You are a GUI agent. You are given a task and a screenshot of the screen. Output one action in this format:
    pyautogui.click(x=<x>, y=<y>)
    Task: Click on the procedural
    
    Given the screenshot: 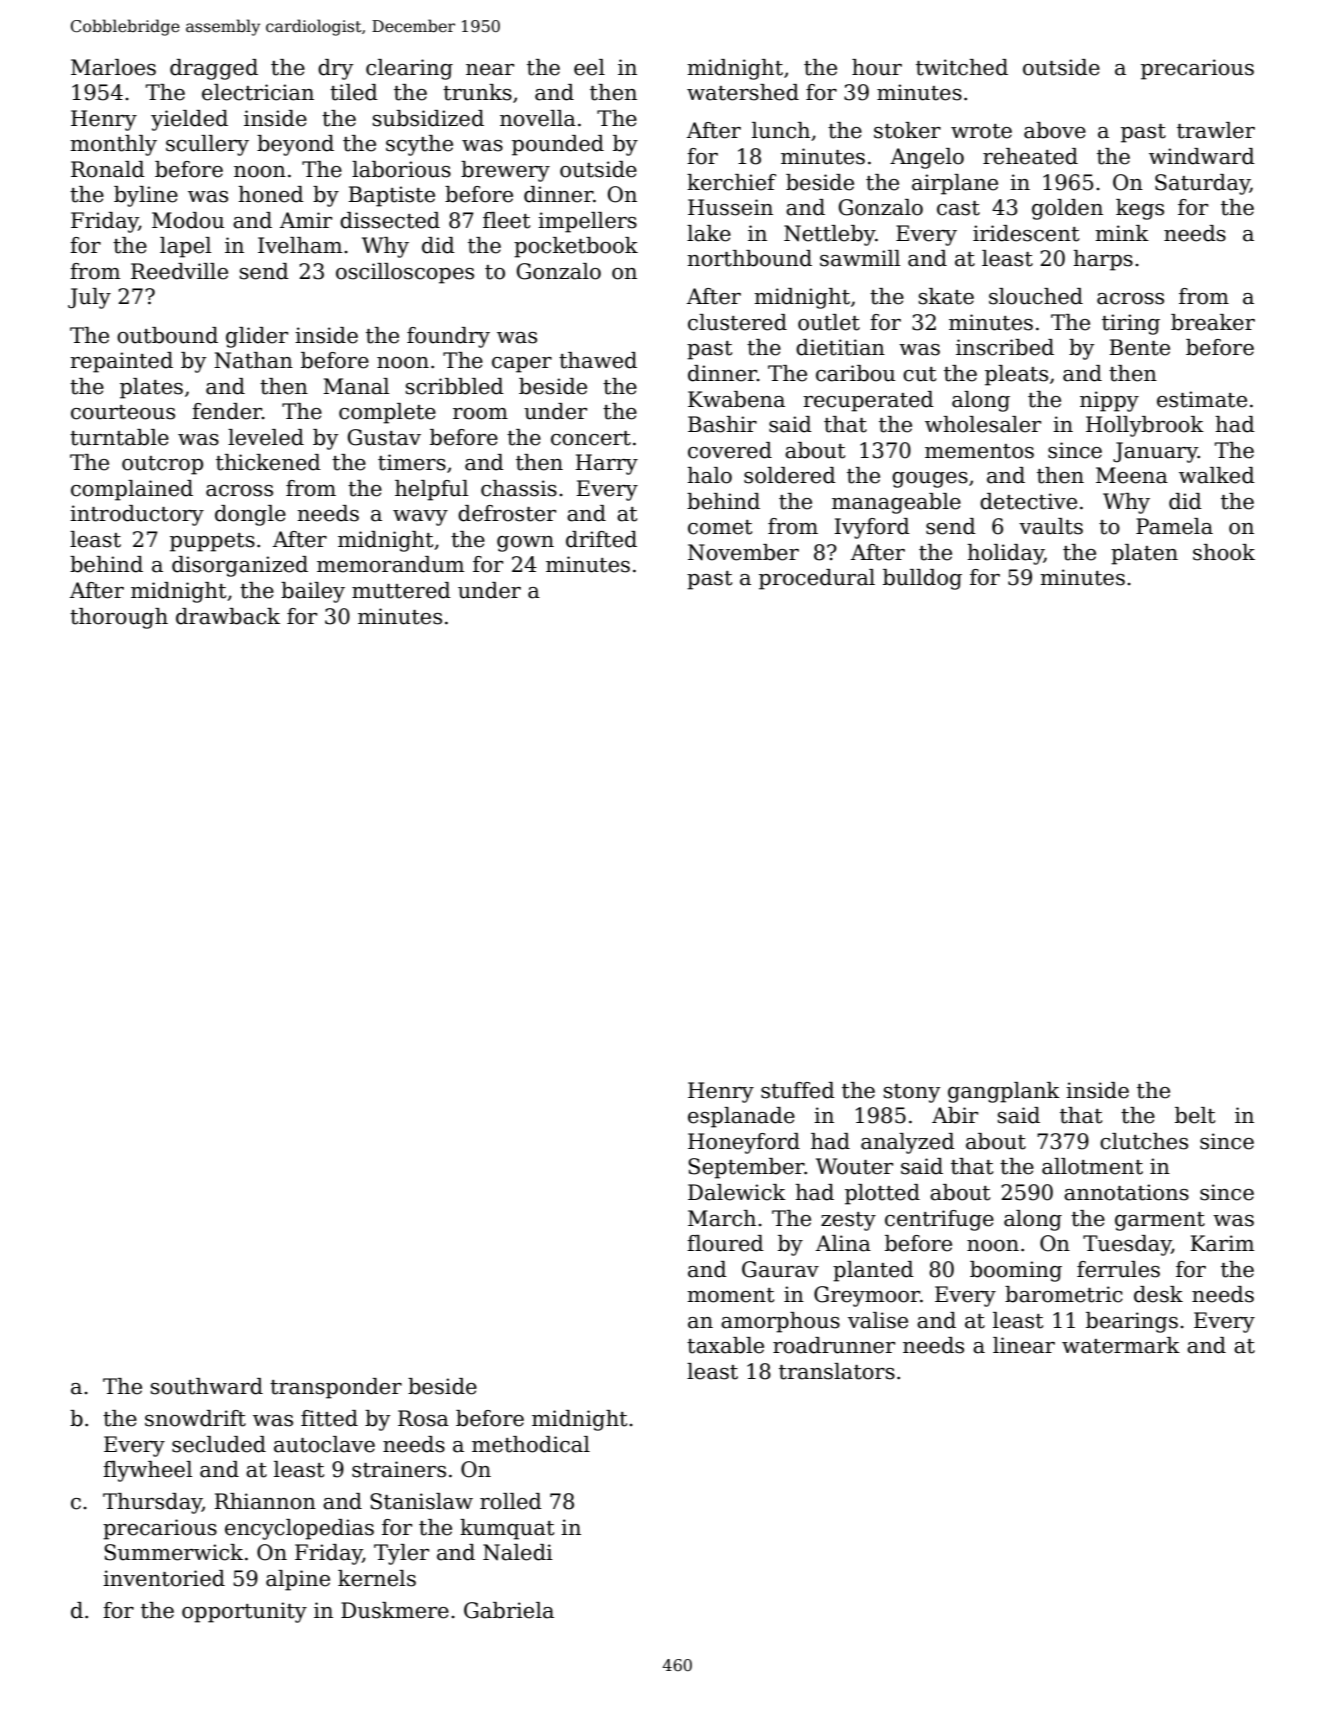 What is the action you would take?
    pyautogui.click(x=817, y=579)
